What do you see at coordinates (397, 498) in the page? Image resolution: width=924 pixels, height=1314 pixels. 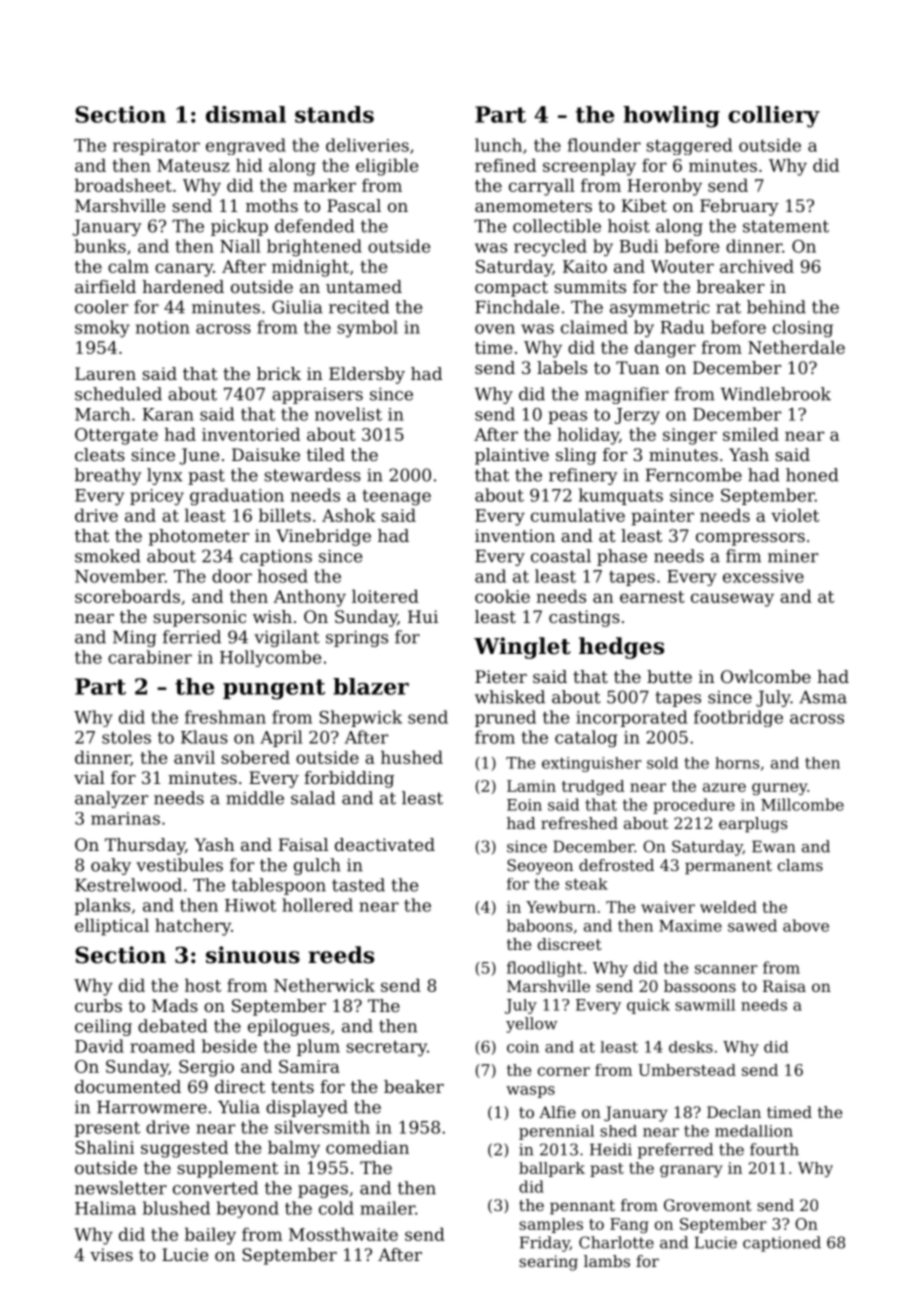 I see `teenage` at bounding box center [397, 498].
